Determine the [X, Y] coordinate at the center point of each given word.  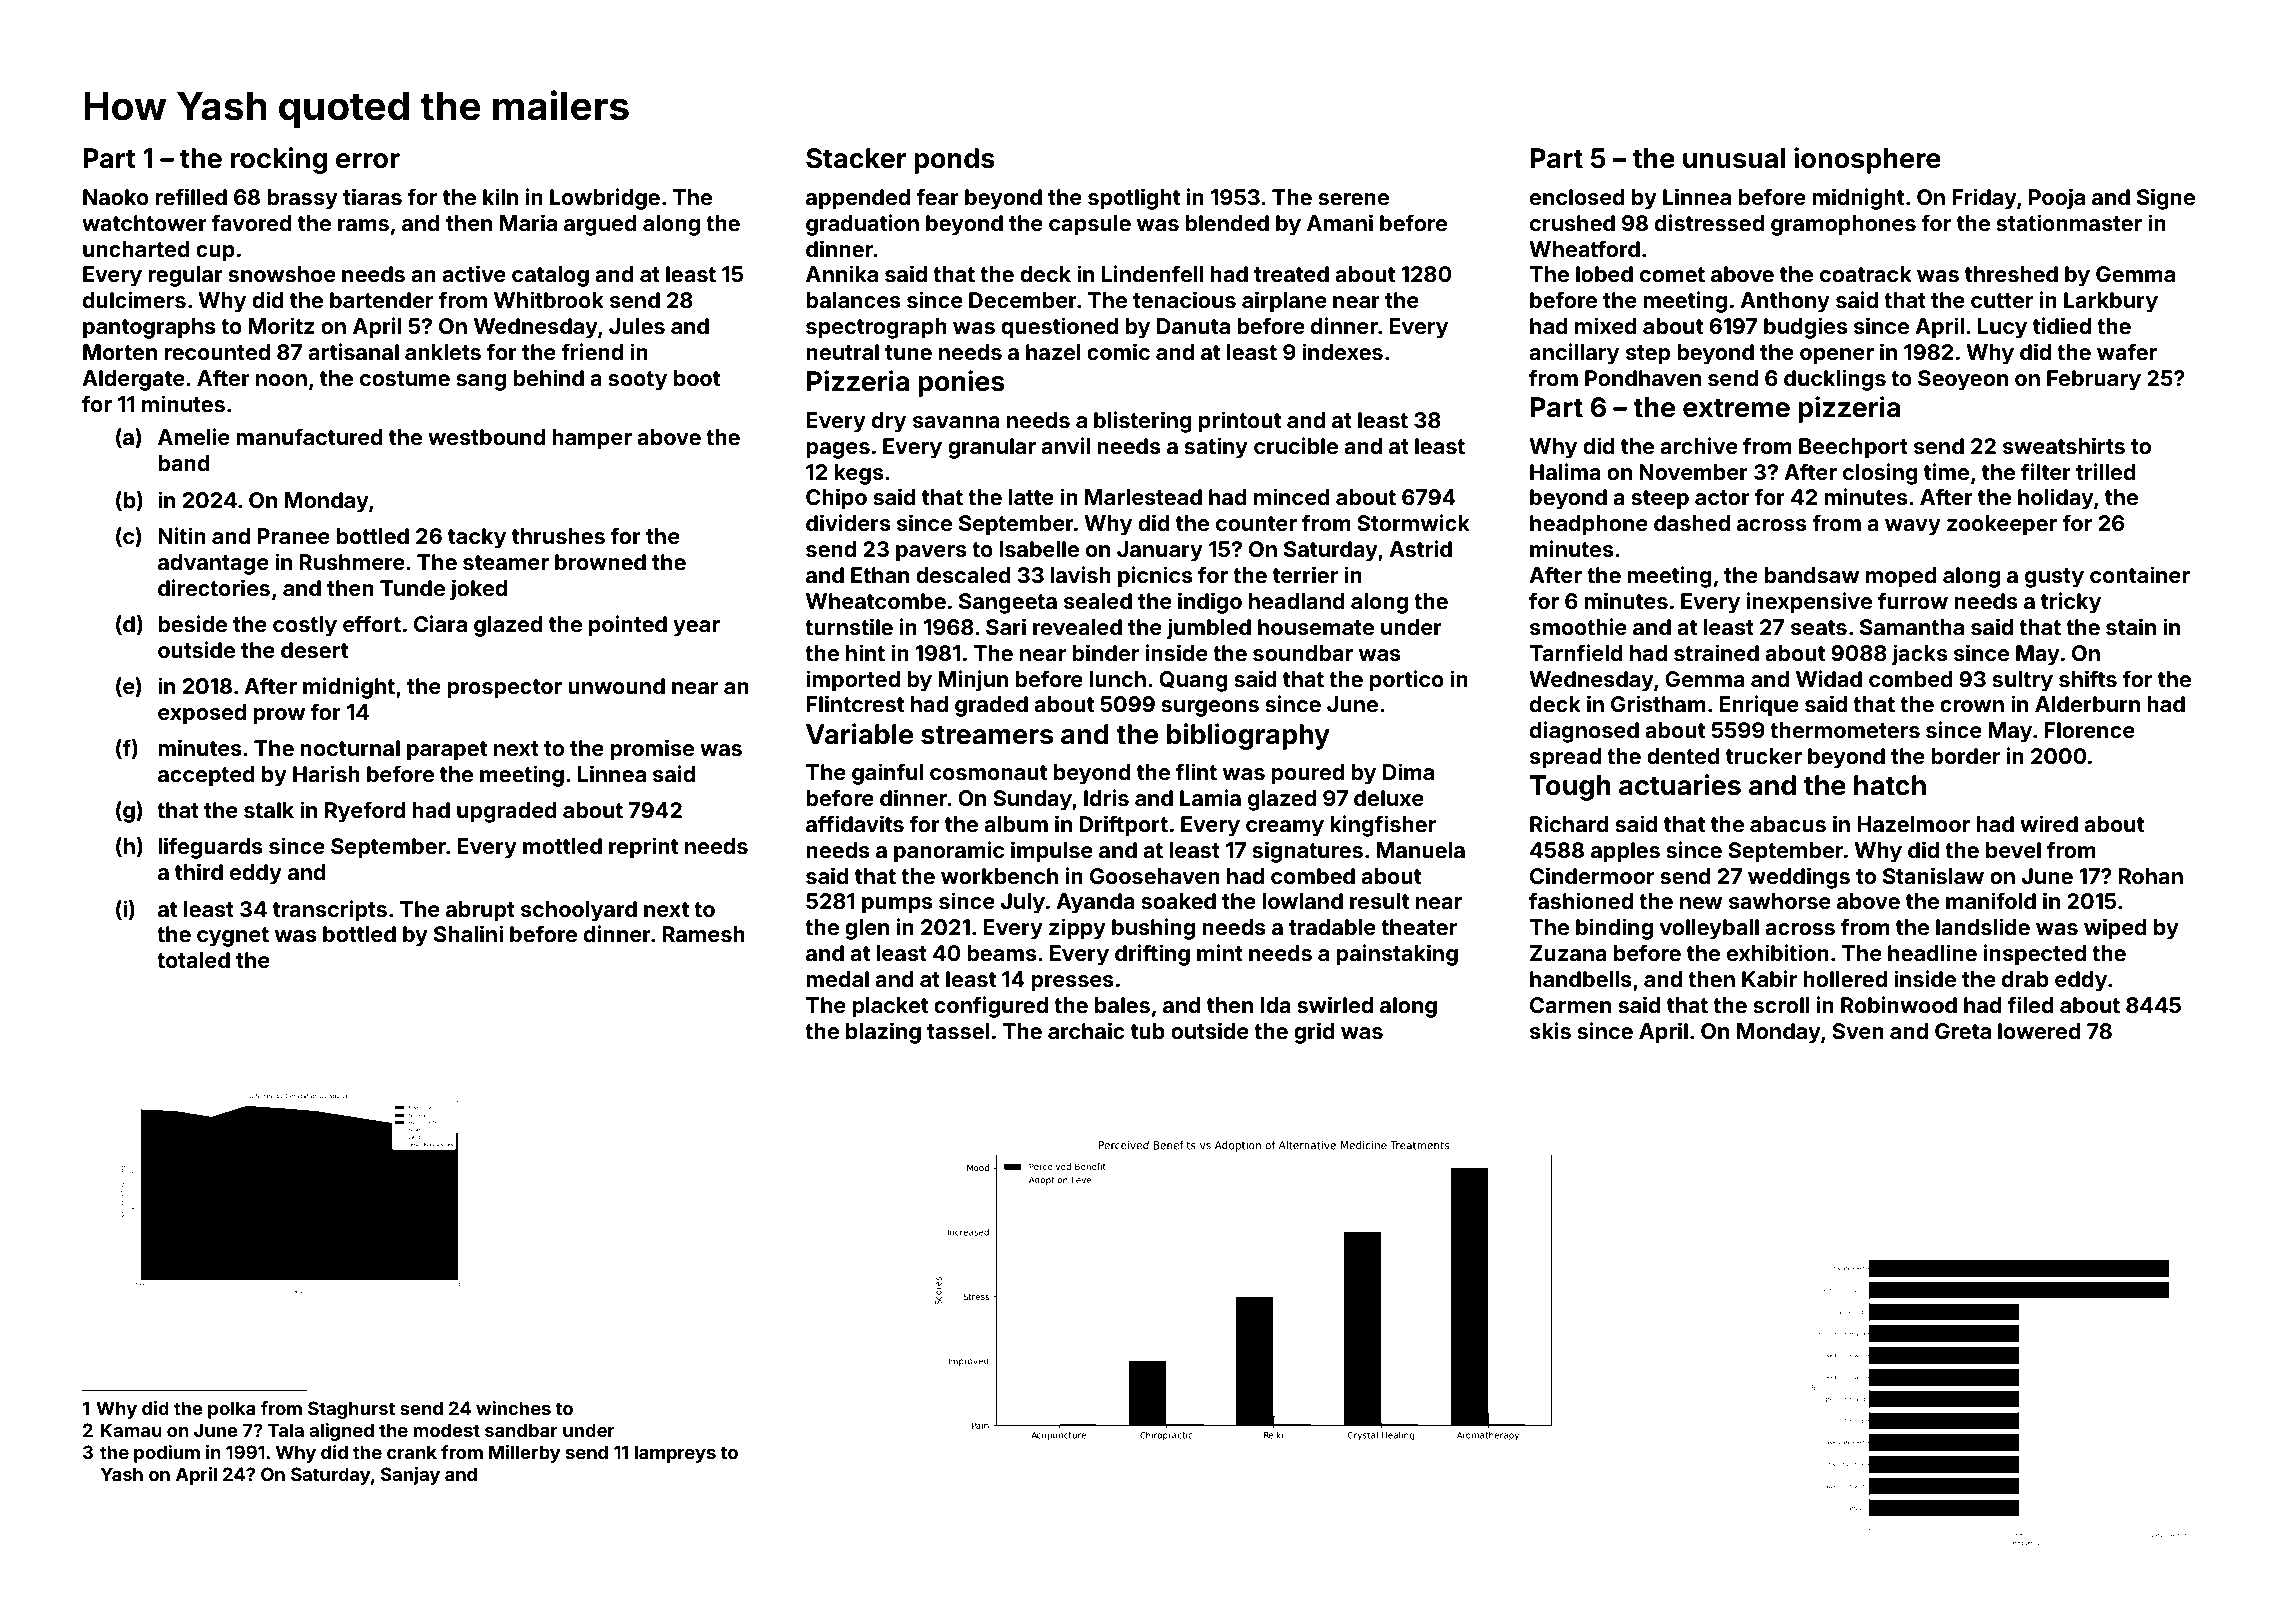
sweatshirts [2064, 445]
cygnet [233, 937]
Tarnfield [1576, 652]
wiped [2115, 929]
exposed [202, 714]
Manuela [1420, 850]
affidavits [855, 823]
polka [232, 1410]
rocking [279, 160]
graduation [862, 225]
